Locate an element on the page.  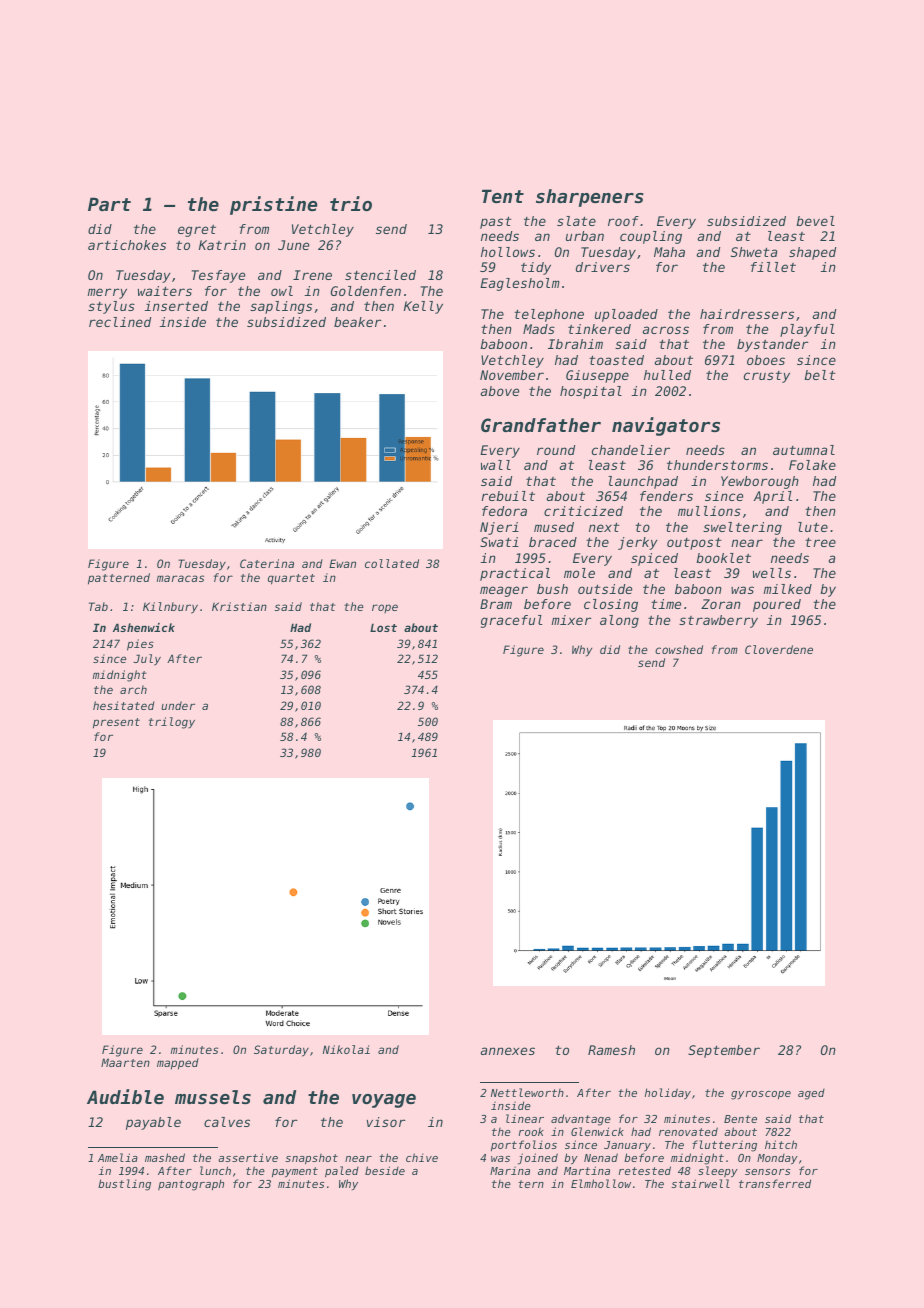
Mads is located at coordinates (539, 329).
